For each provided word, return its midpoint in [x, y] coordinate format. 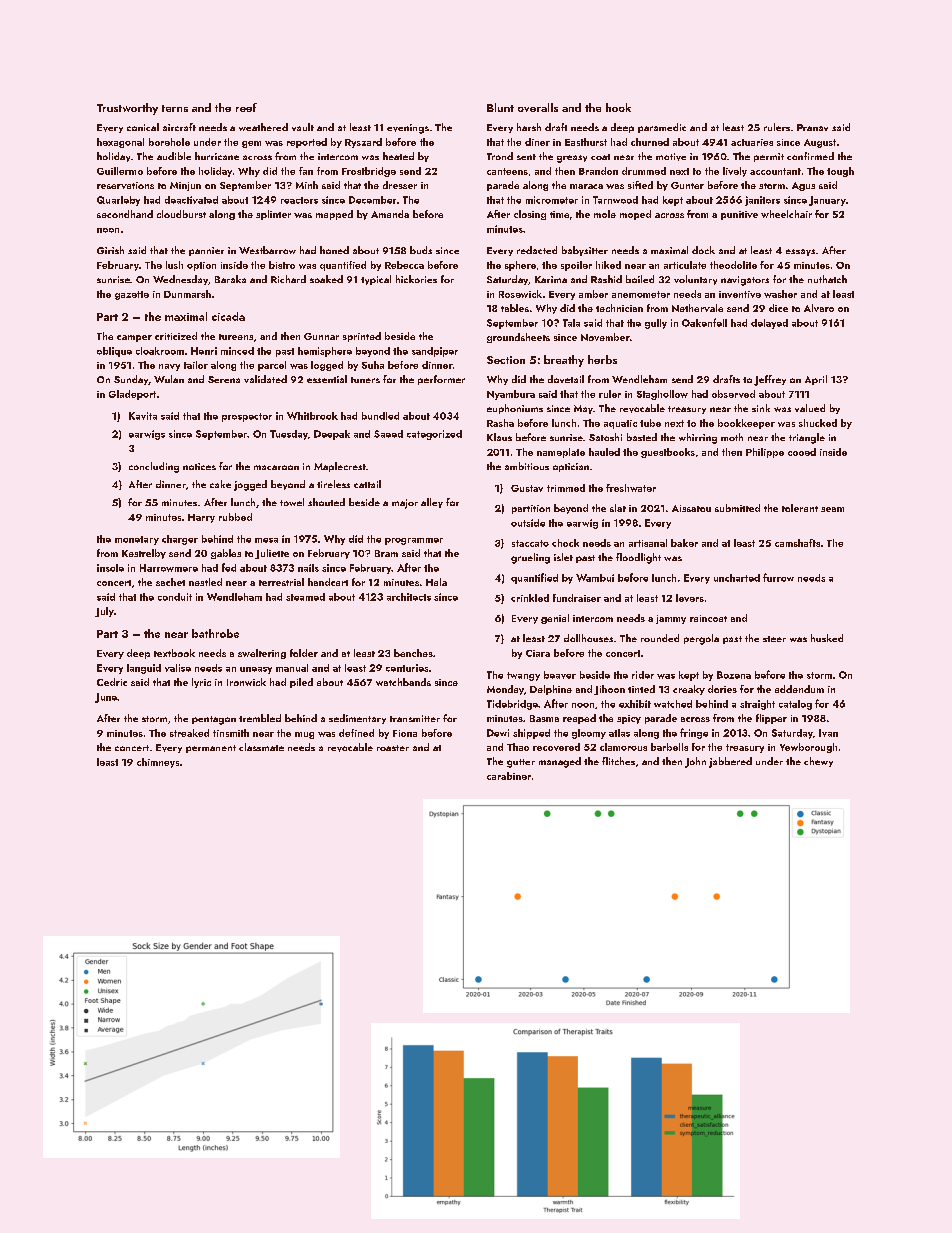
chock [565, 543]
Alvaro [819, 308]
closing [530, 215]
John [695, 762]
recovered [556, 747]
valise [178, 668]
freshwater [631, 488]
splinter [273, 215]
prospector [247, 417]
